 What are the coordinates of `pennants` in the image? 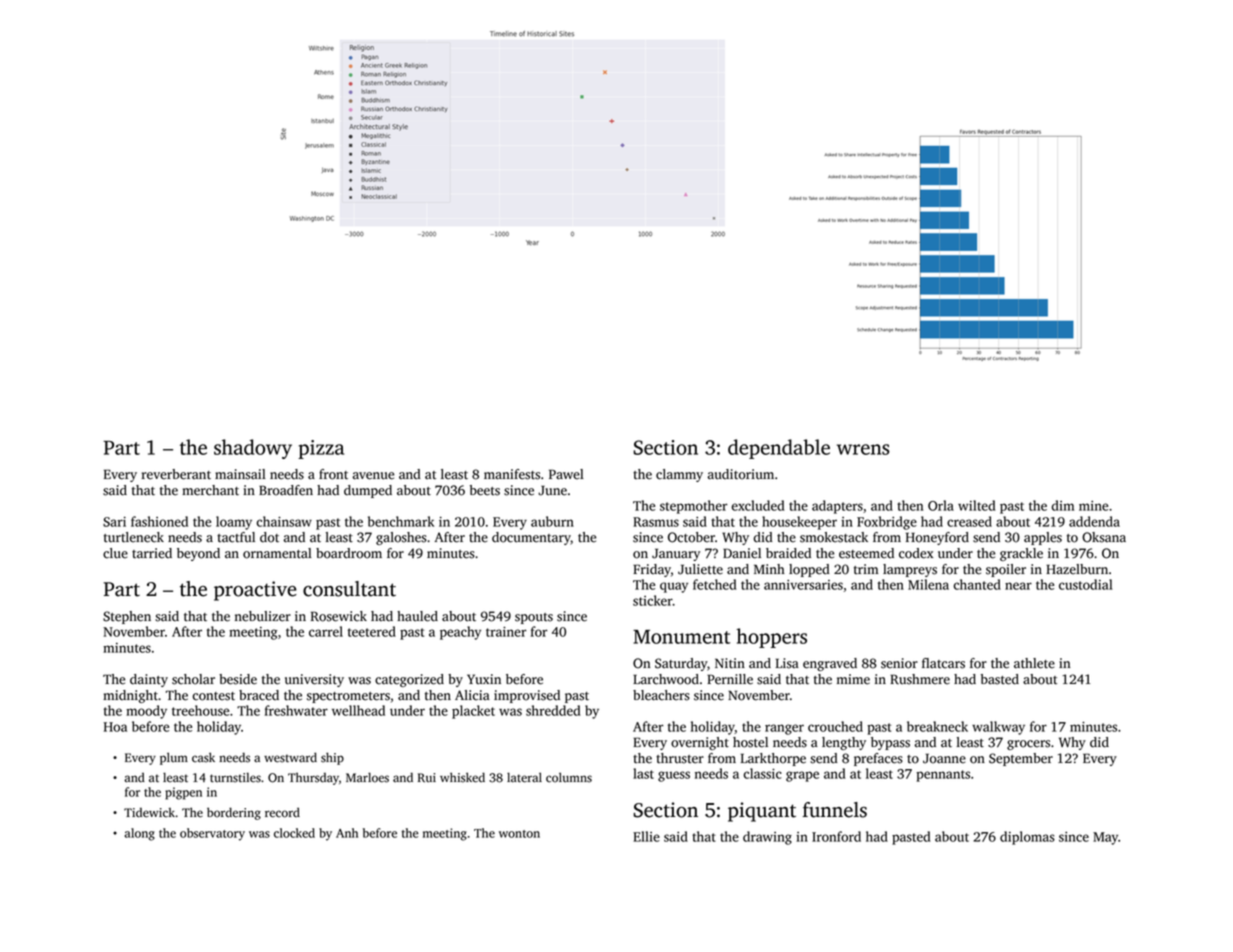 It's located at (943, 776).
